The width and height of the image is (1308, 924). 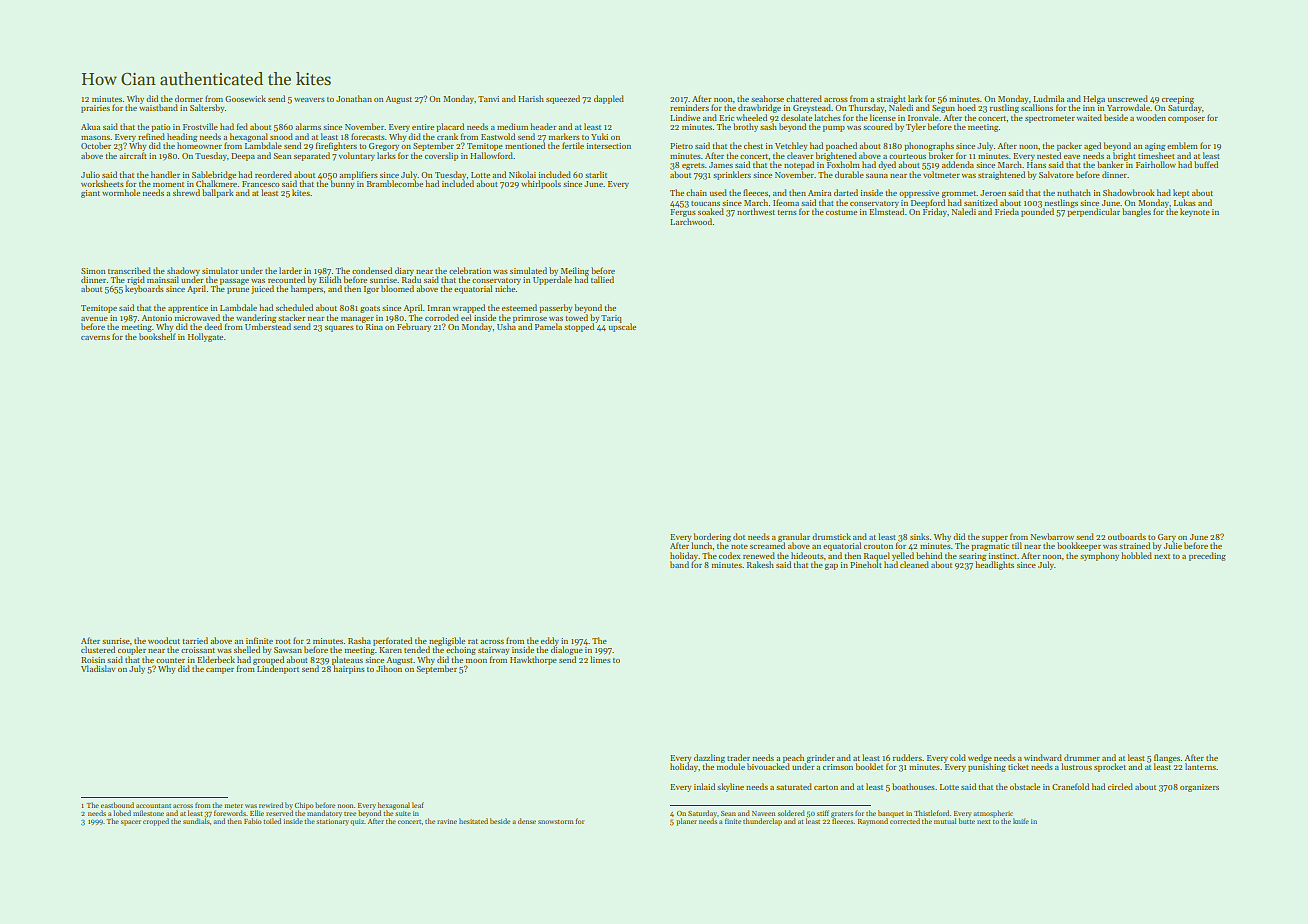 I want to click on seahorse, so click(x=767, y=98).
